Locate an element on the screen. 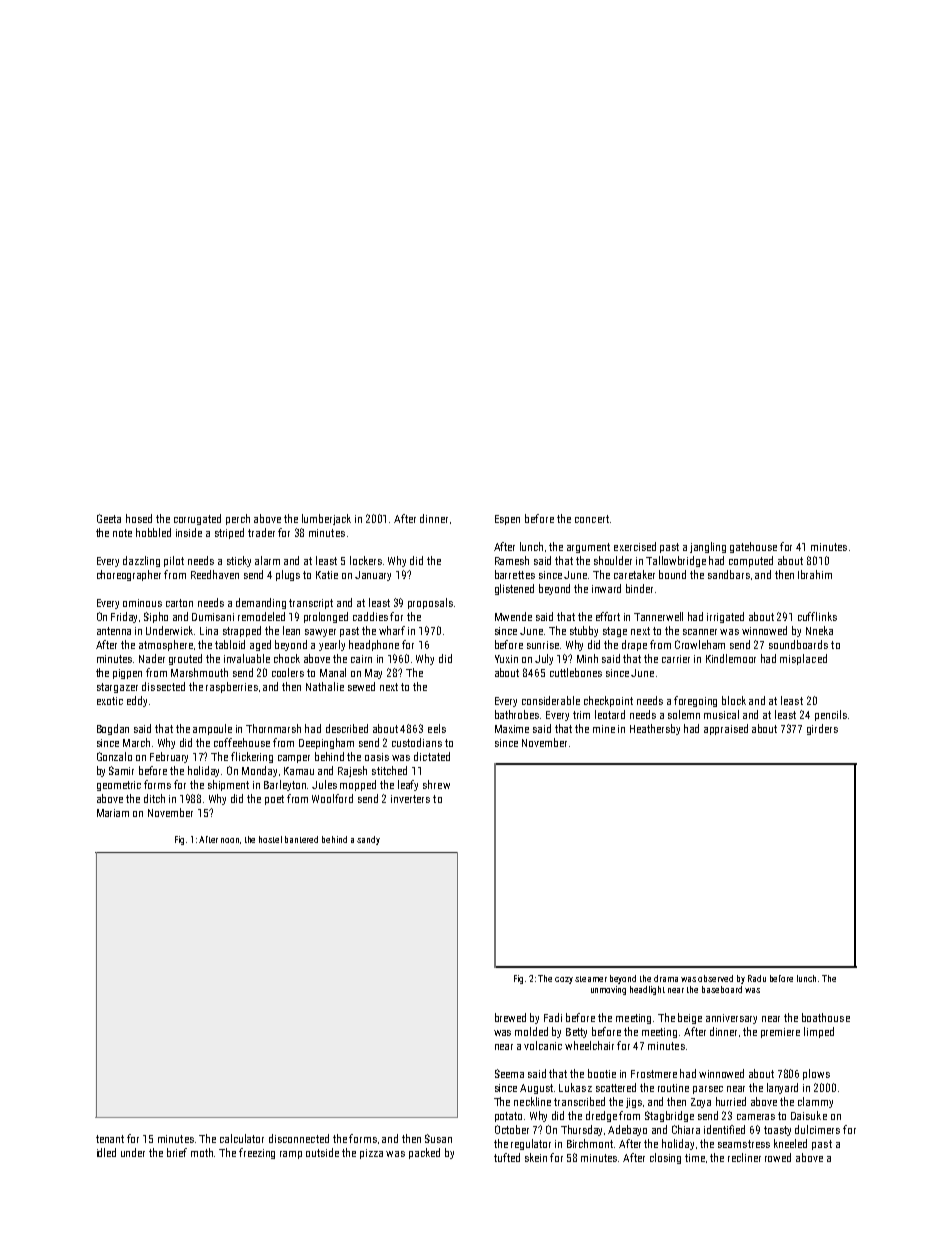 The image size is (952, 1233). appraised is located at coordinates (726, 729).
